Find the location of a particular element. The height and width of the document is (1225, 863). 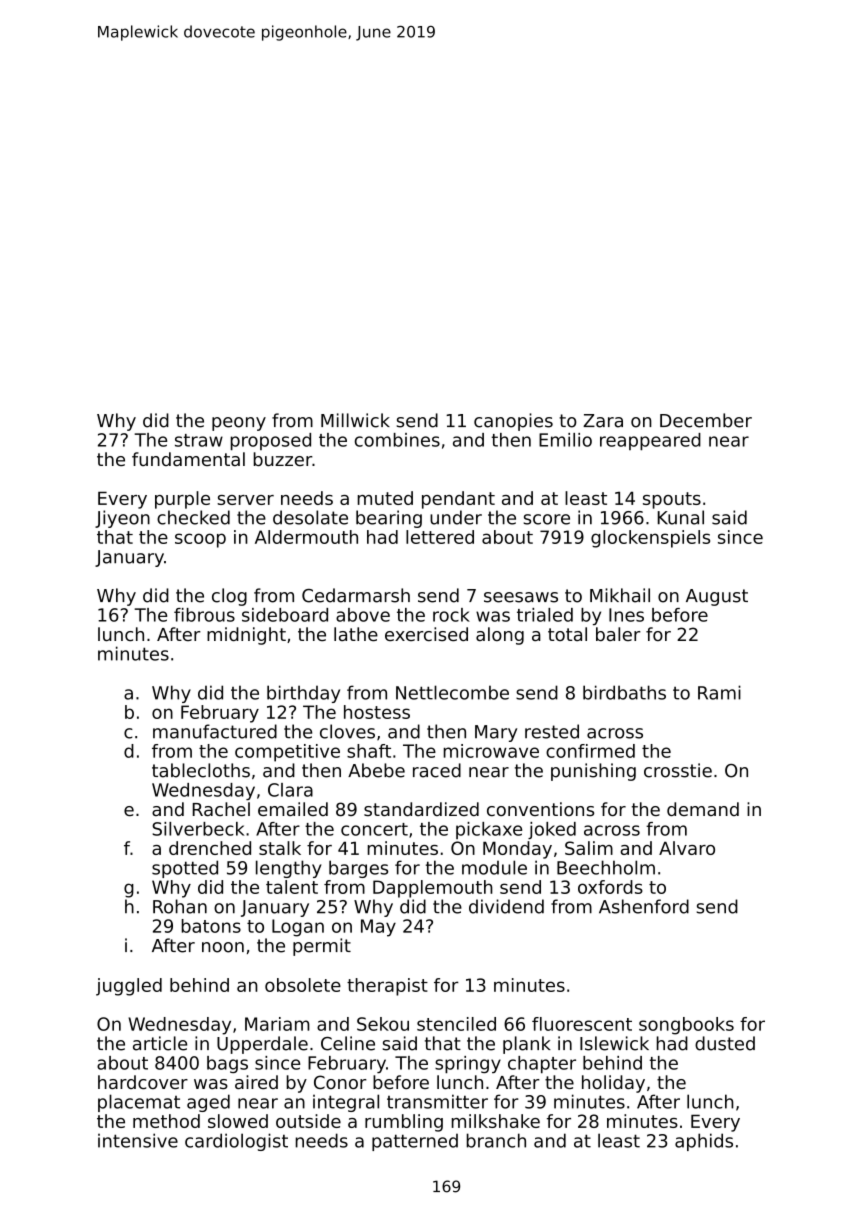

manufactured is located at coordinates (215, 731).
